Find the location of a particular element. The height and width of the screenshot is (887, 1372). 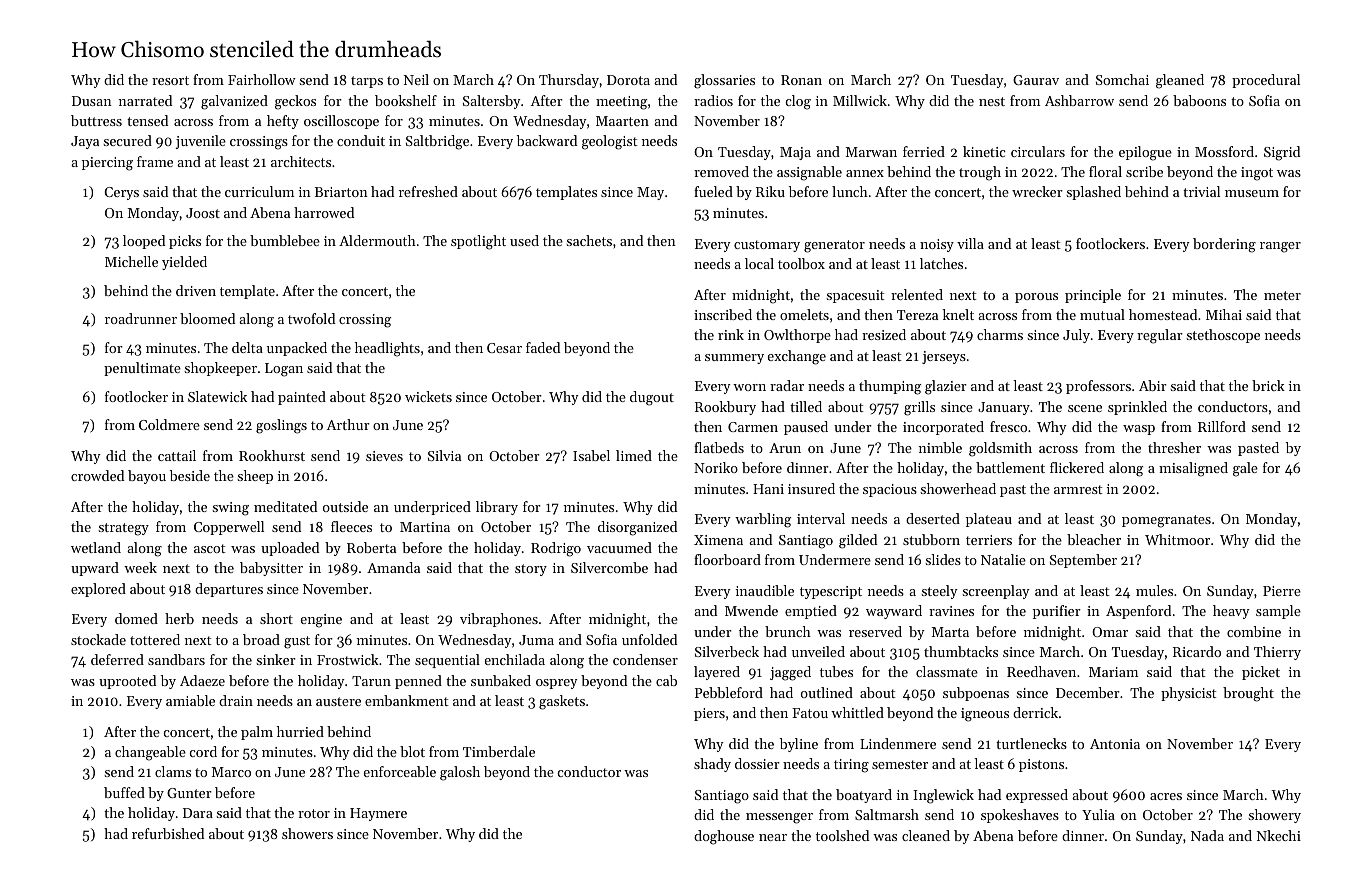

near is located at coordinates (773, 837).
